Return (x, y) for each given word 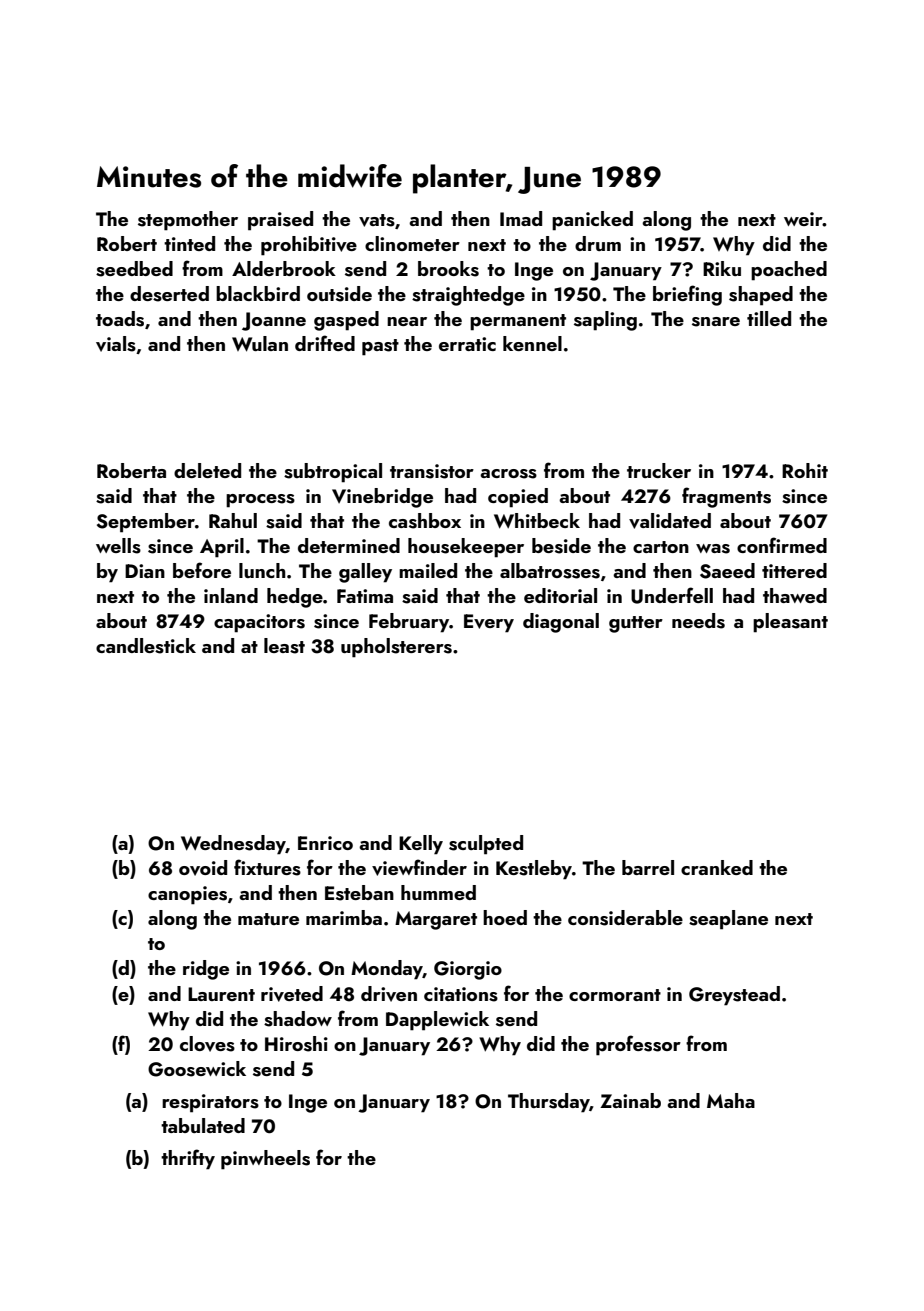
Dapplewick (437, 1021)
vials (116, 344)
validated (670, 521)
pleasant (790, 623)
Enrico (325, 843)
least (284, 646)
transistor (432, 471)
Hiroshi (296, 1044)
